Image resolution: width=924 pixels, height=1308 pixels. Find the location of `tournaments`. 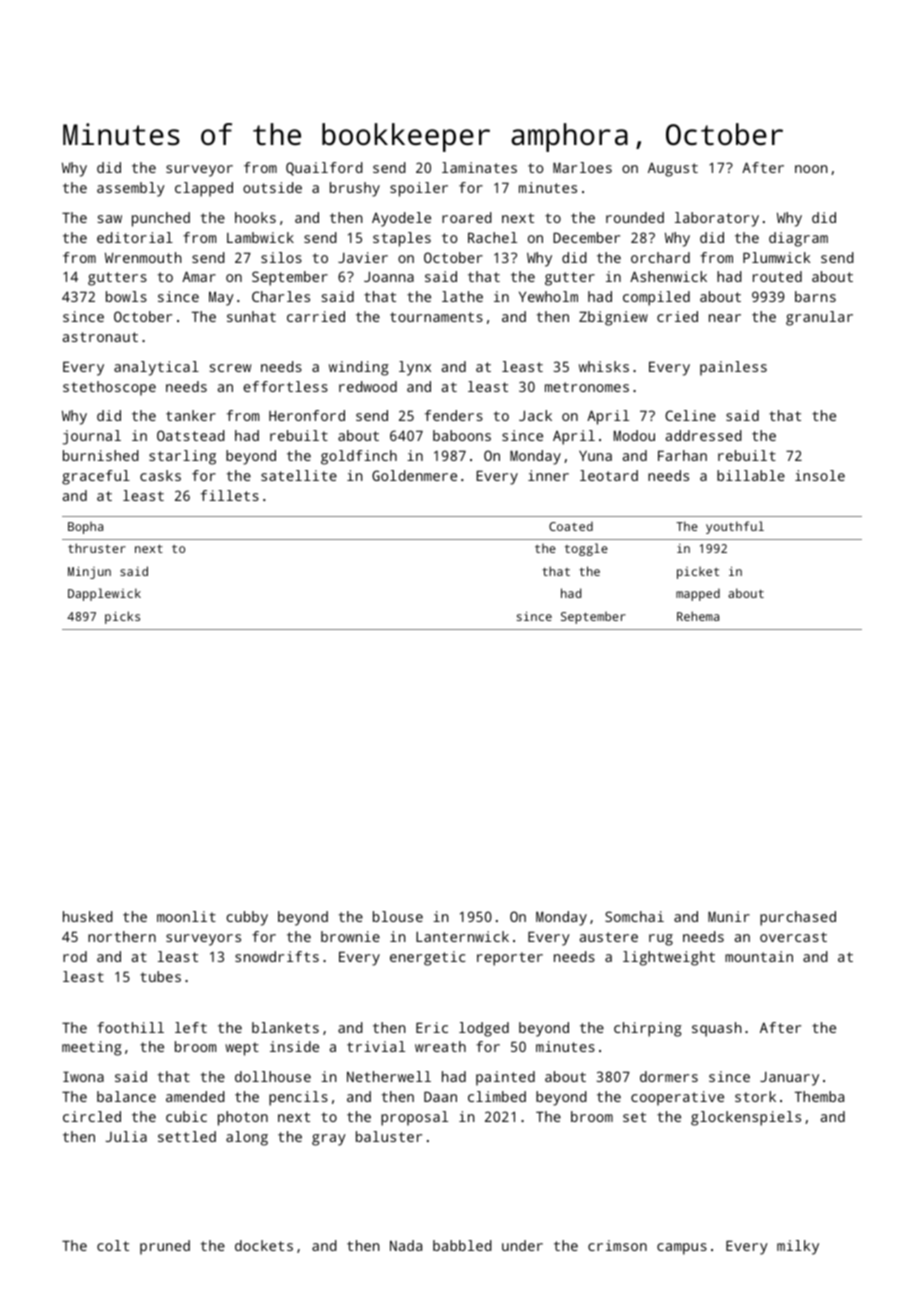

tournaments is located at coordinates (436, 317).
